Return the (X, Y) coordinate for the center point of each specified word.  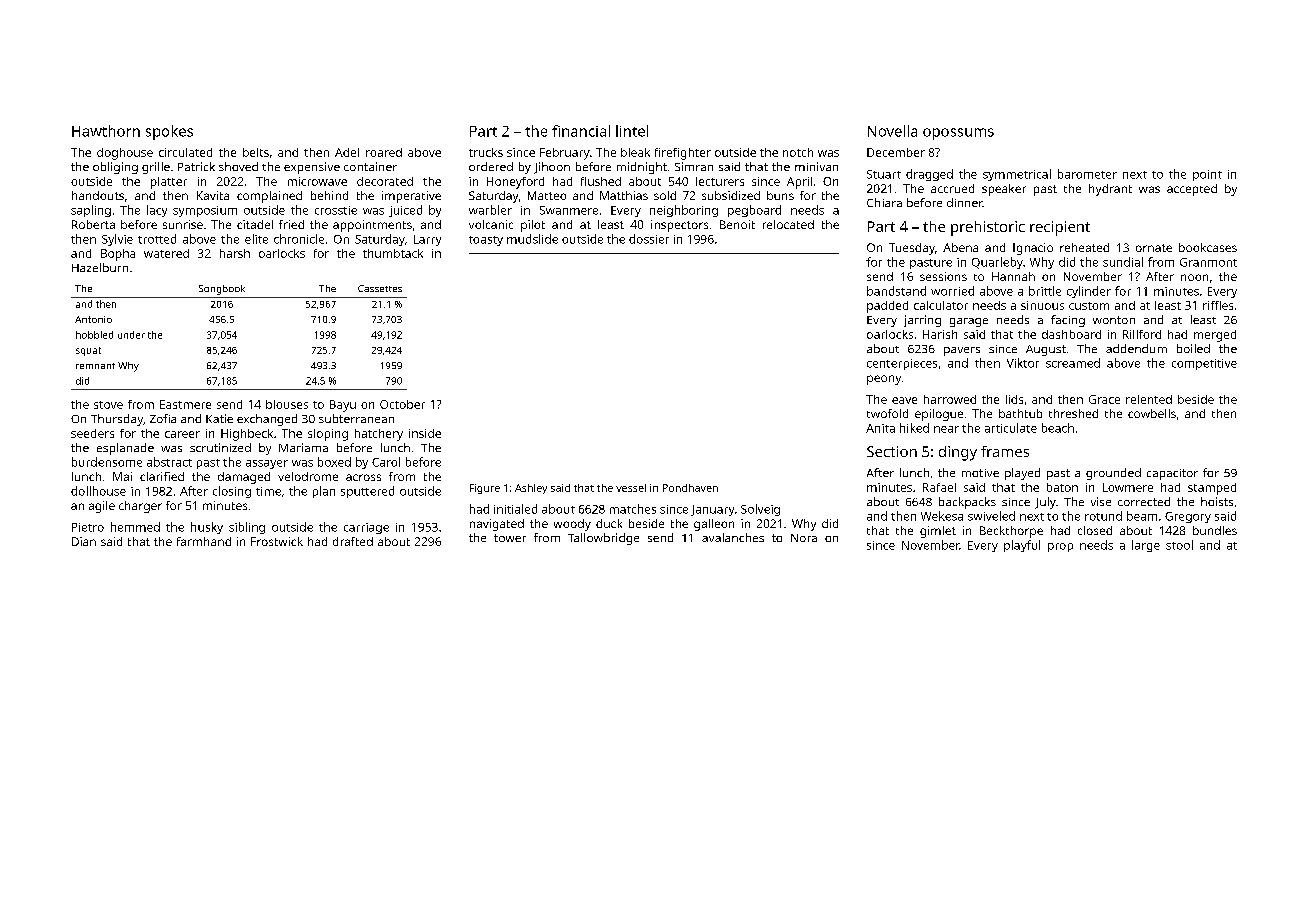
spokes (169, 132)
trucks (486, 152)
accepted (1192, 190)
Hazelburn (100, 267)
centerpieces (902, 364)
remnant (95, 366)
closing (232, 492)
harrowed (950, 399)
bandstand (896, 291)
